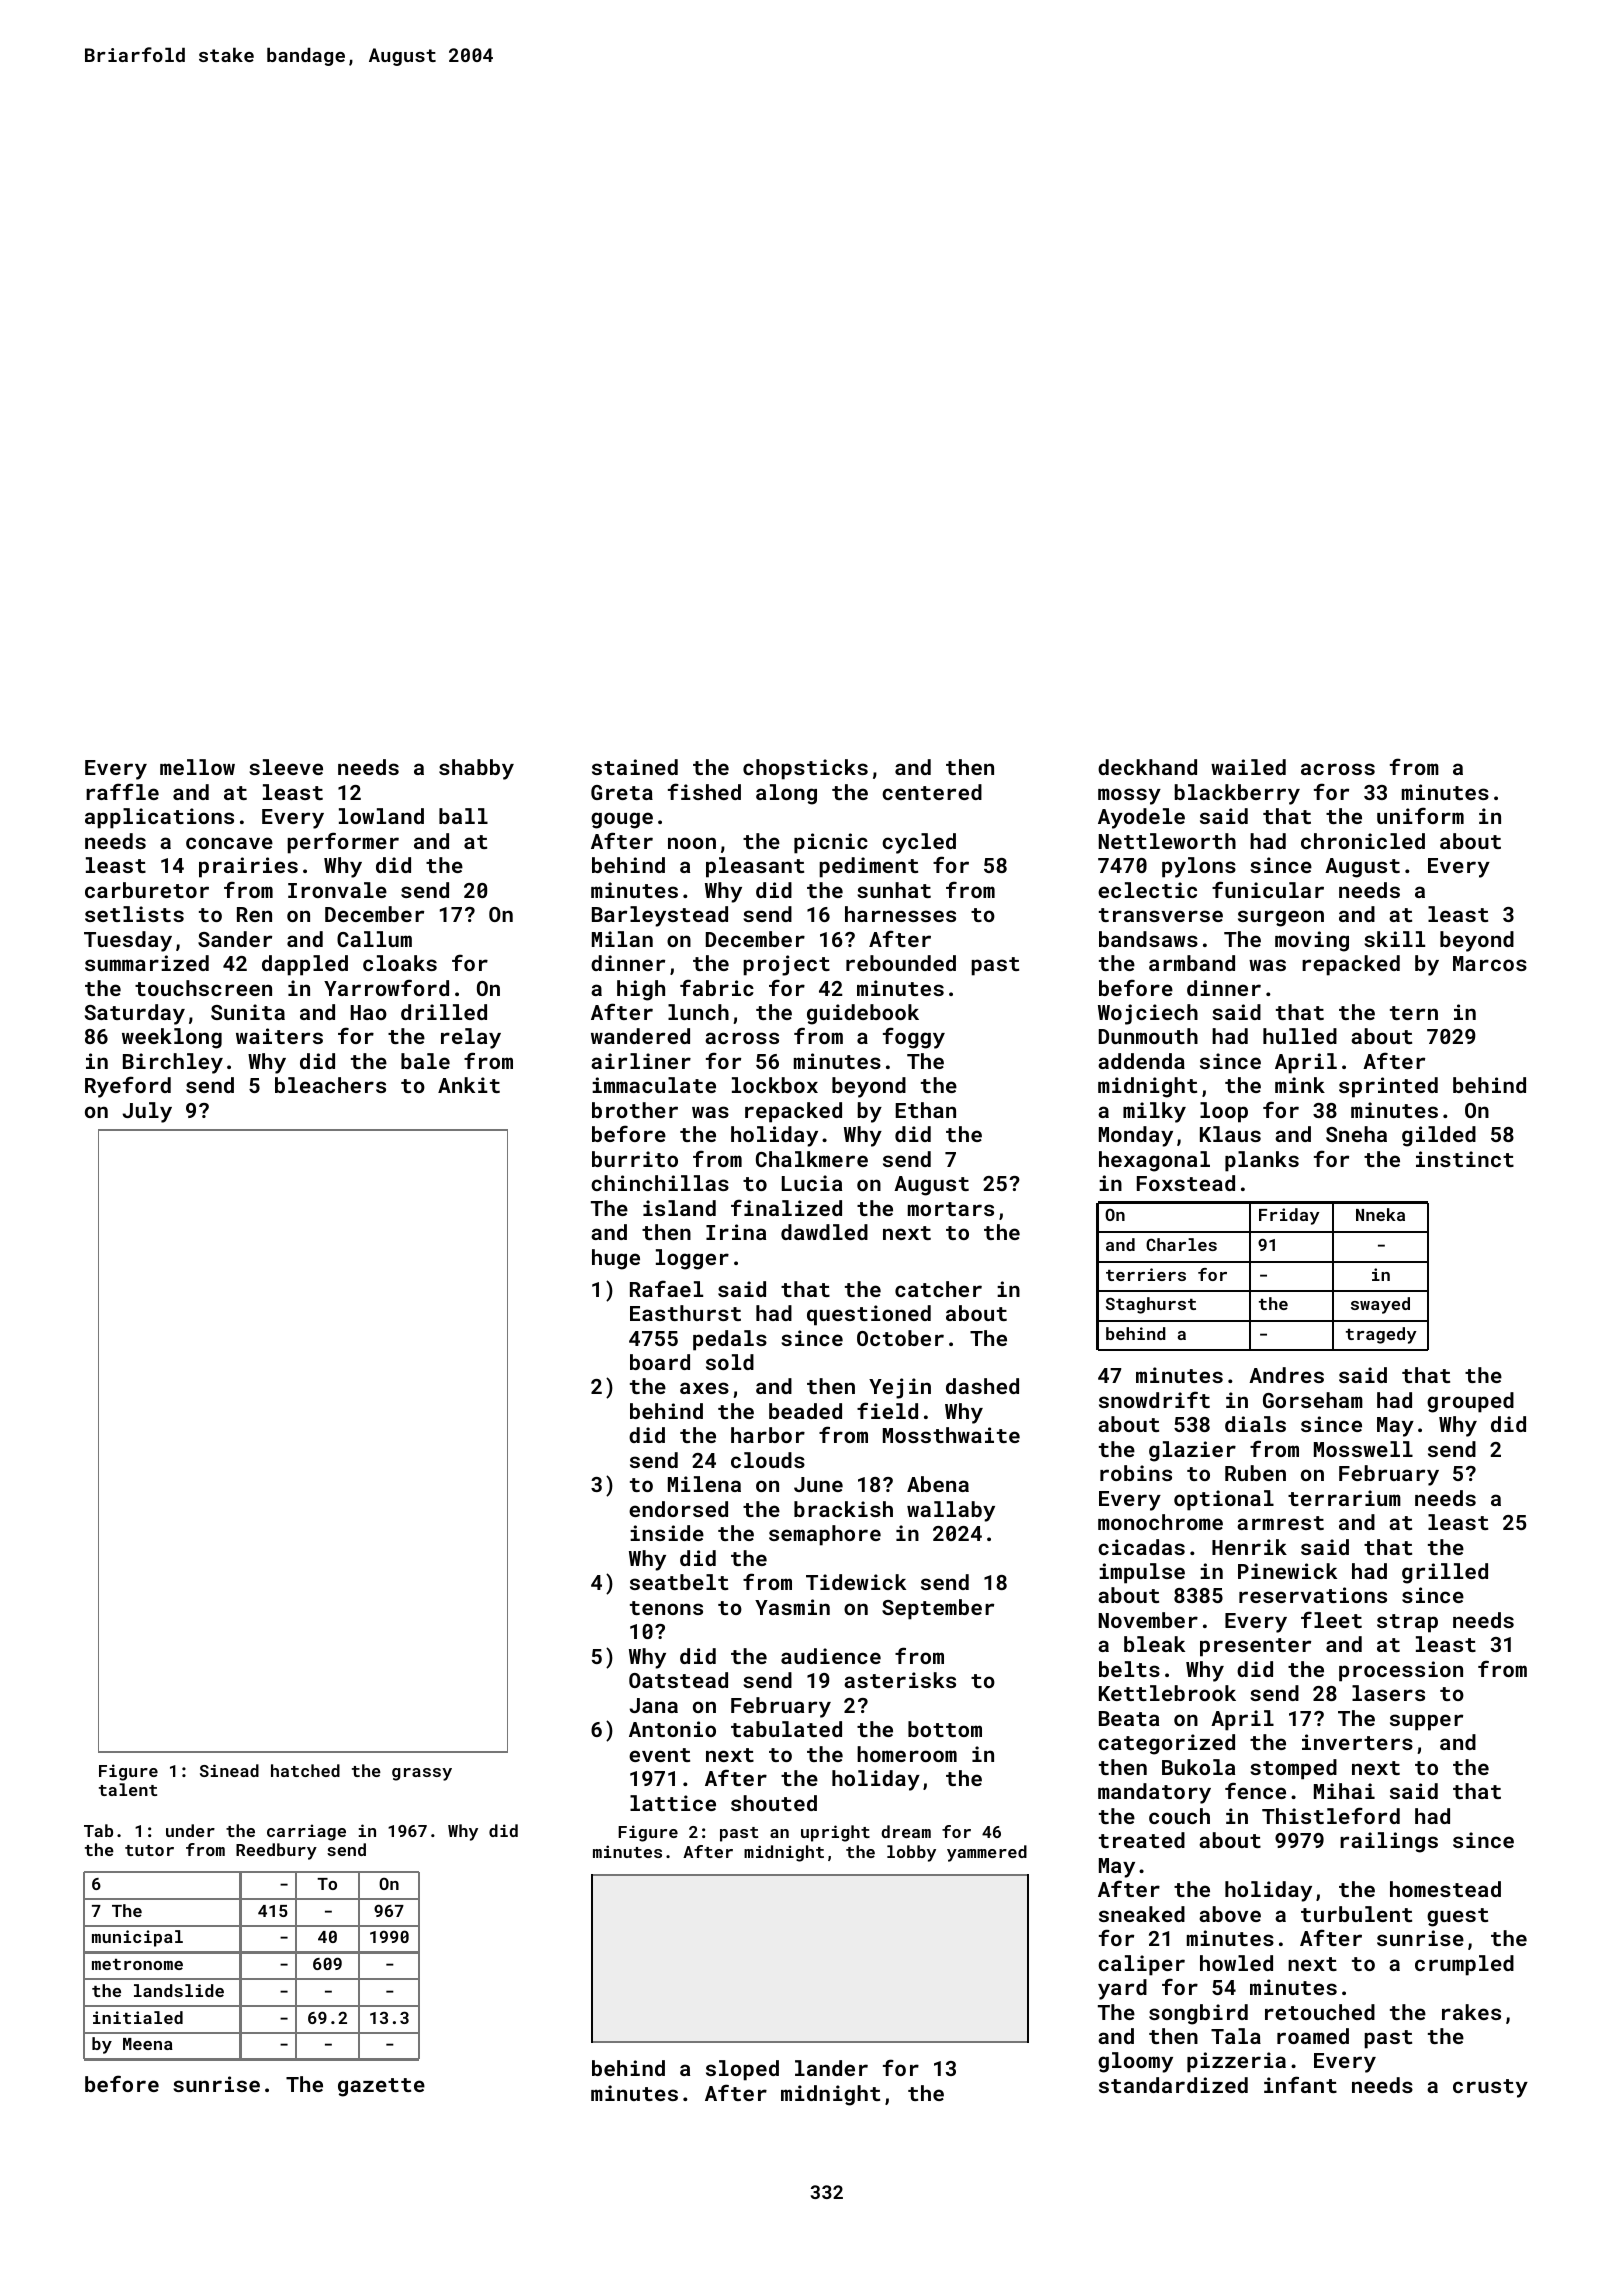 The height and width of the image is (2292, 1620). What do you see at coordinates (229, 1770) in the image?
I see `Sinead` at bounding box center [229, 1770].
